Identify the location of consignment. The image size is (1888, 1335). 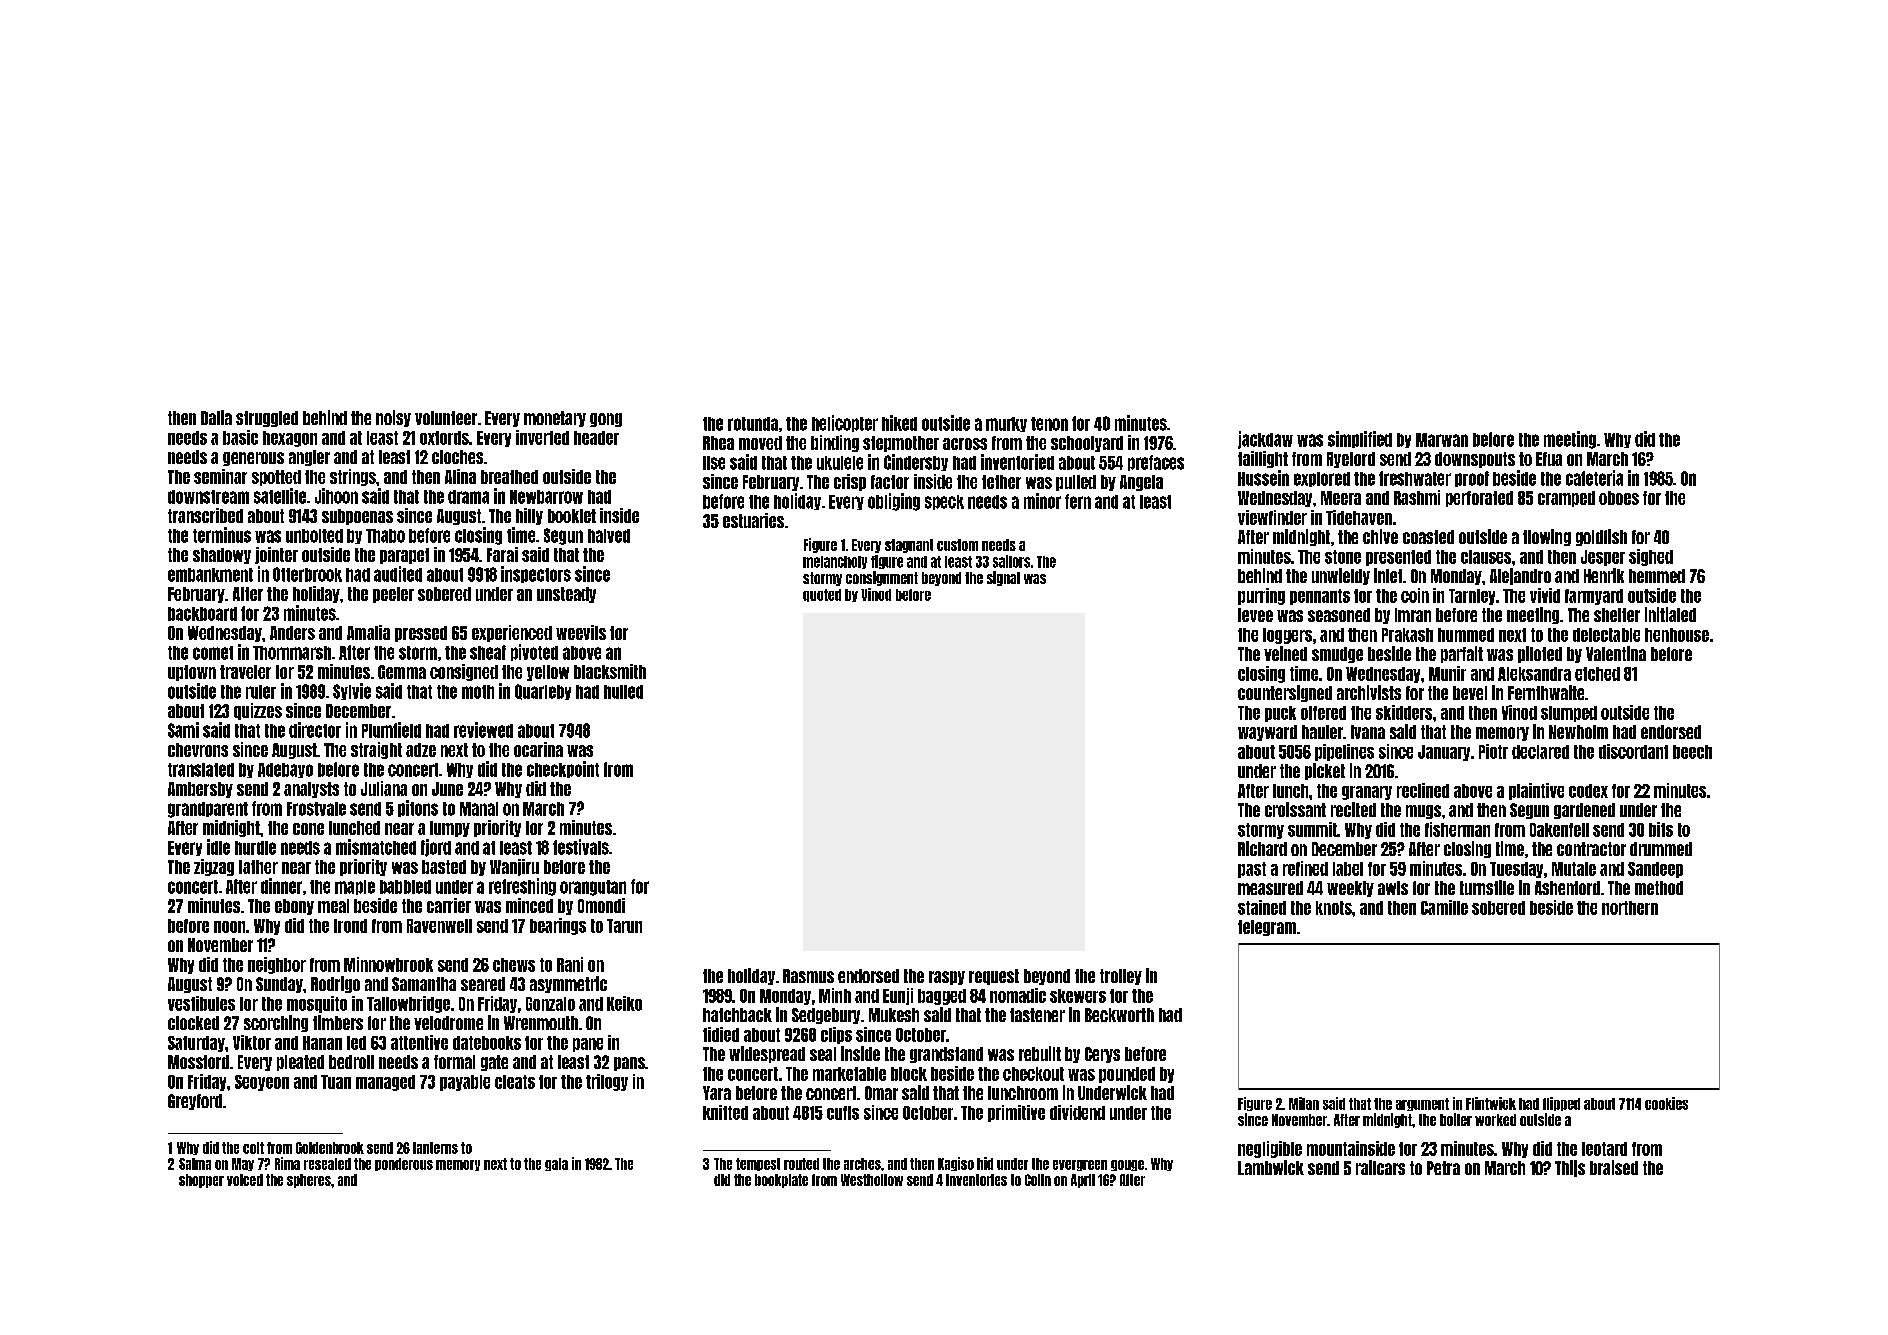
(882, 578).
